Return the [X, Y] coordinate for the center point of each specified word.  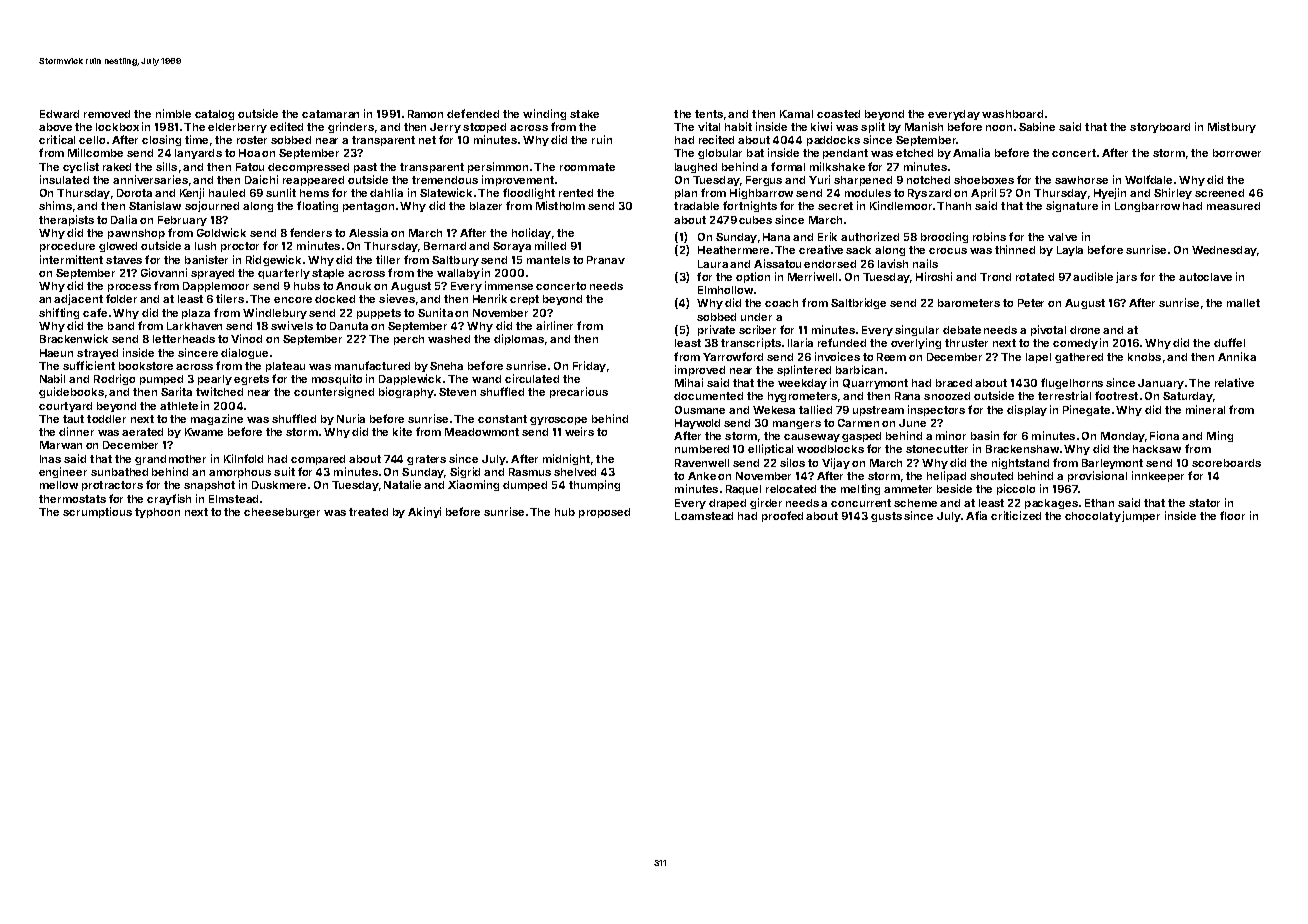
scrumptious [97, 512]
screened [1219, 193]
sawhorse [1081, 180]
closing [161, 140]
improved [700, 370]
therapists [66, 220]
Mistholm [560, 205]
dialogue [244, 353]
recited [716, 139]
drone [1085, 330]
